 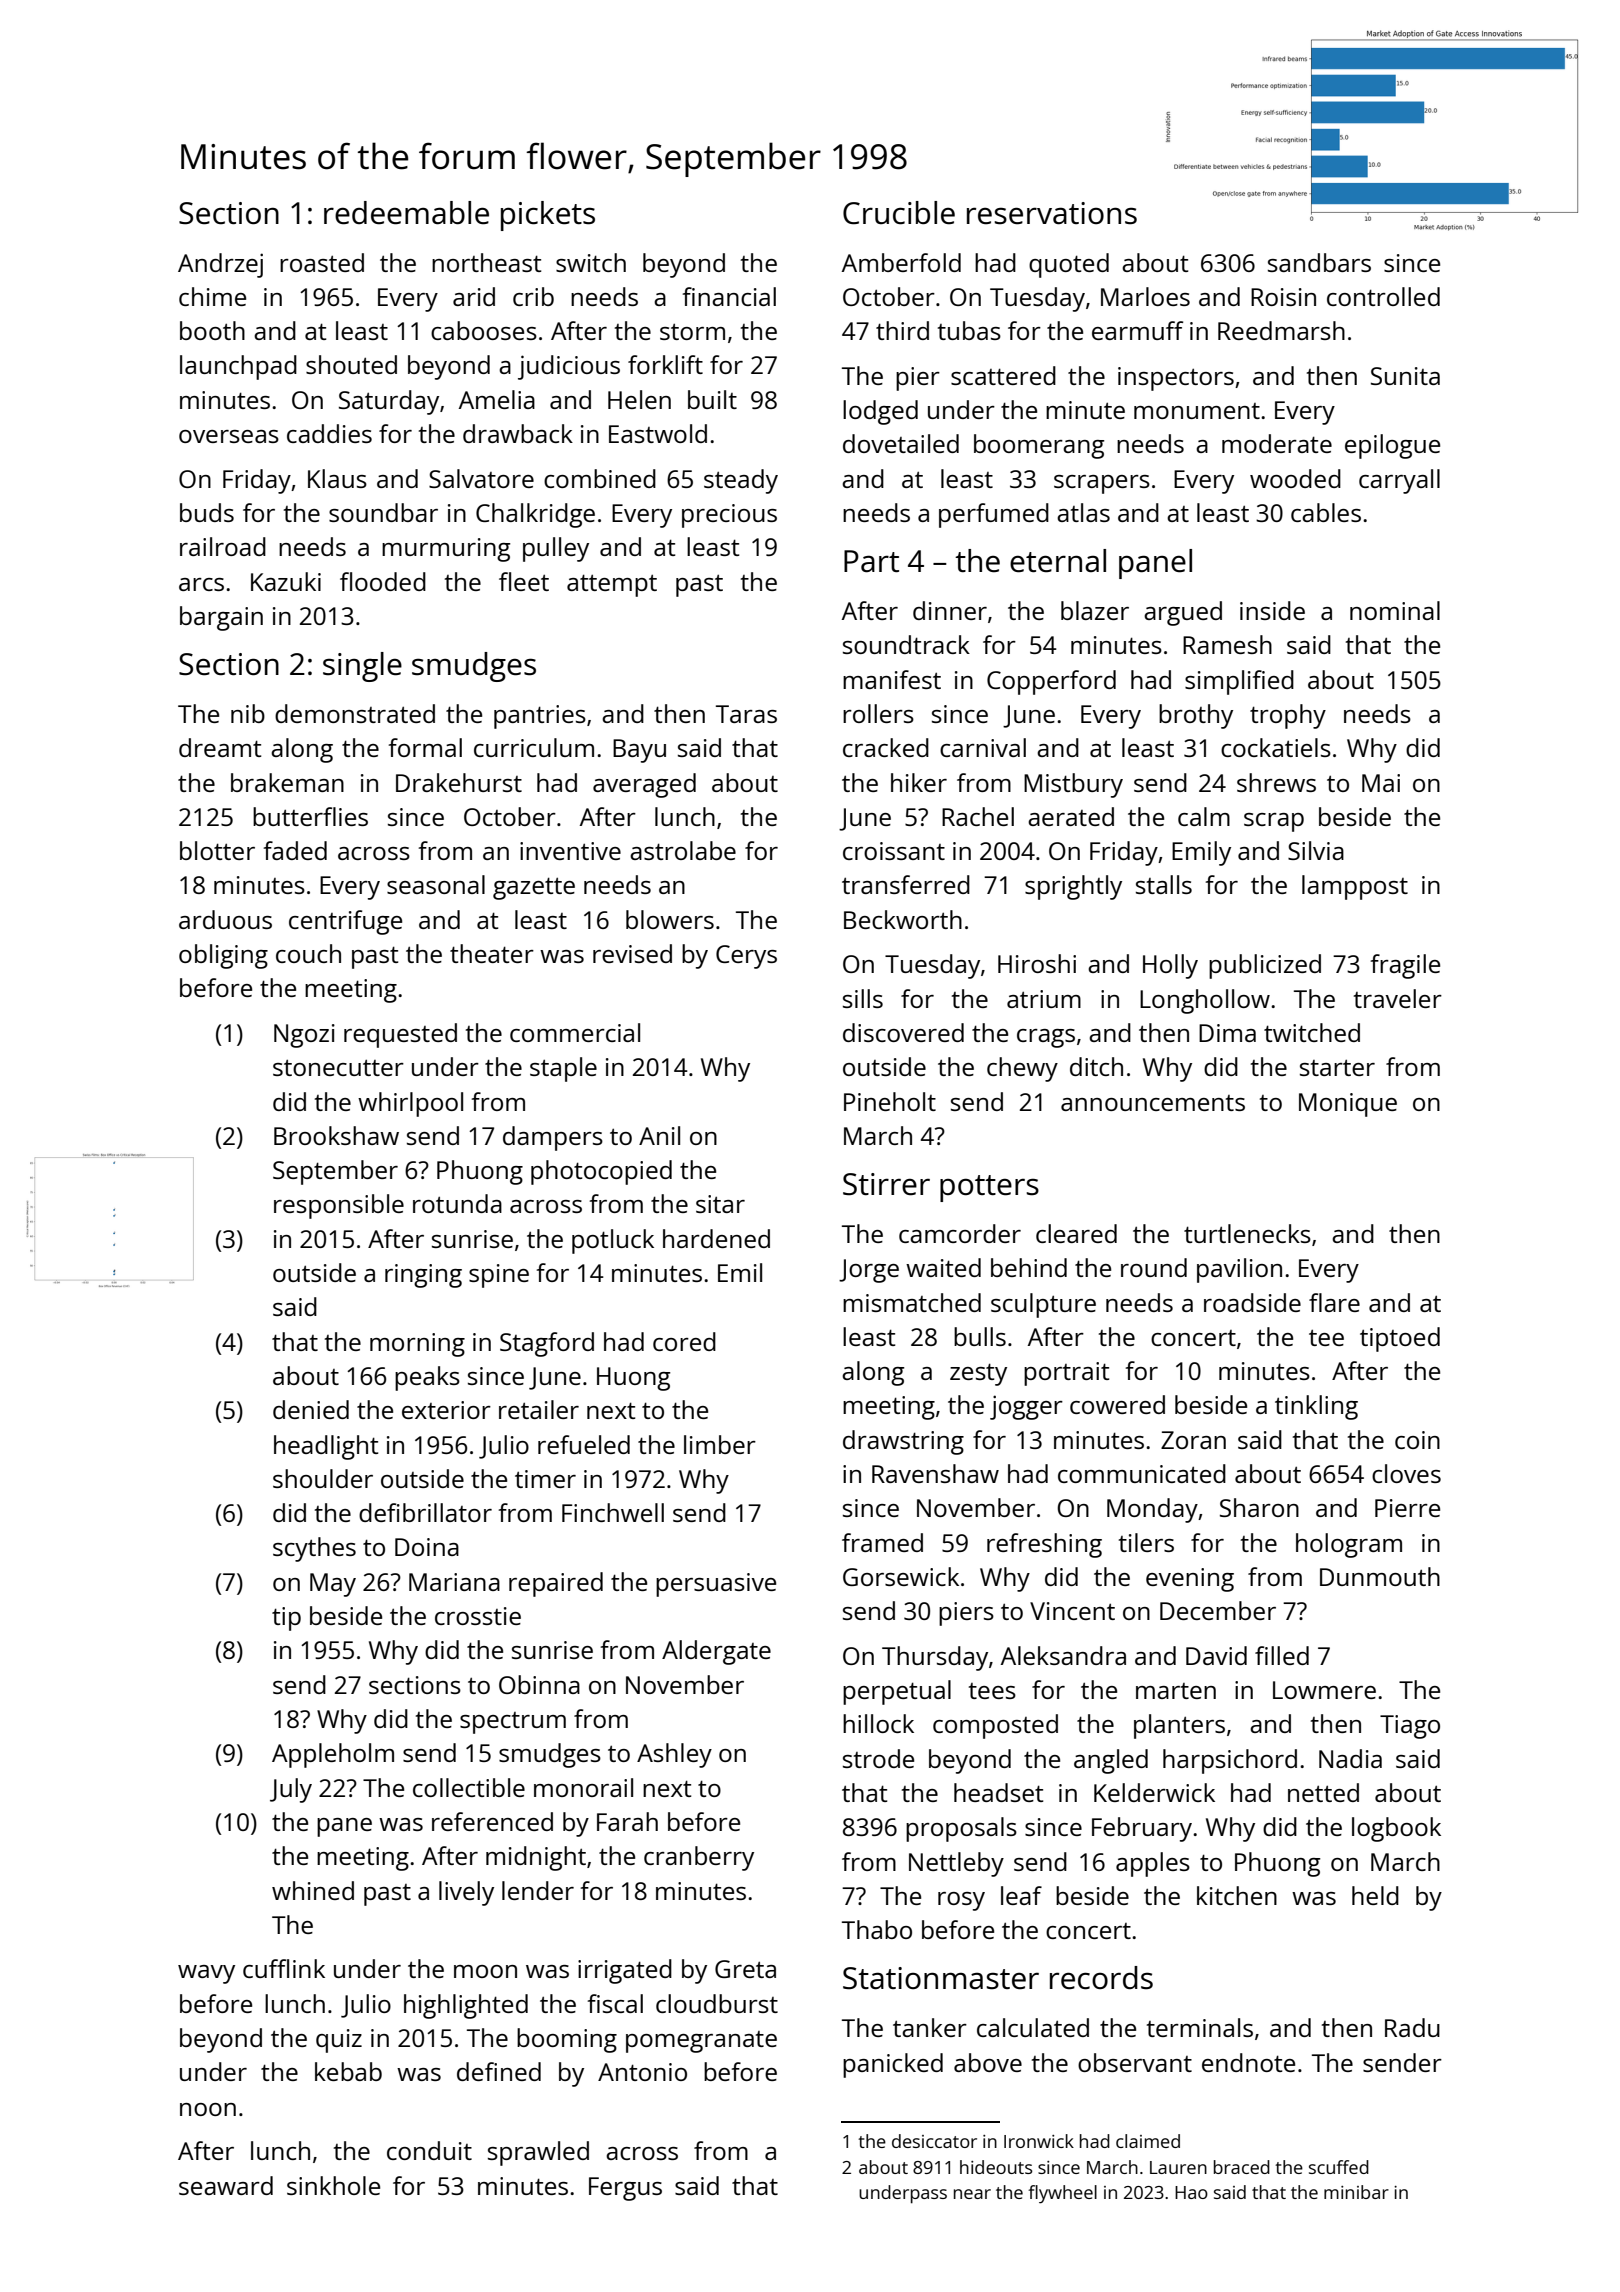 I want to click on steady, so click(x=741, y=481).
